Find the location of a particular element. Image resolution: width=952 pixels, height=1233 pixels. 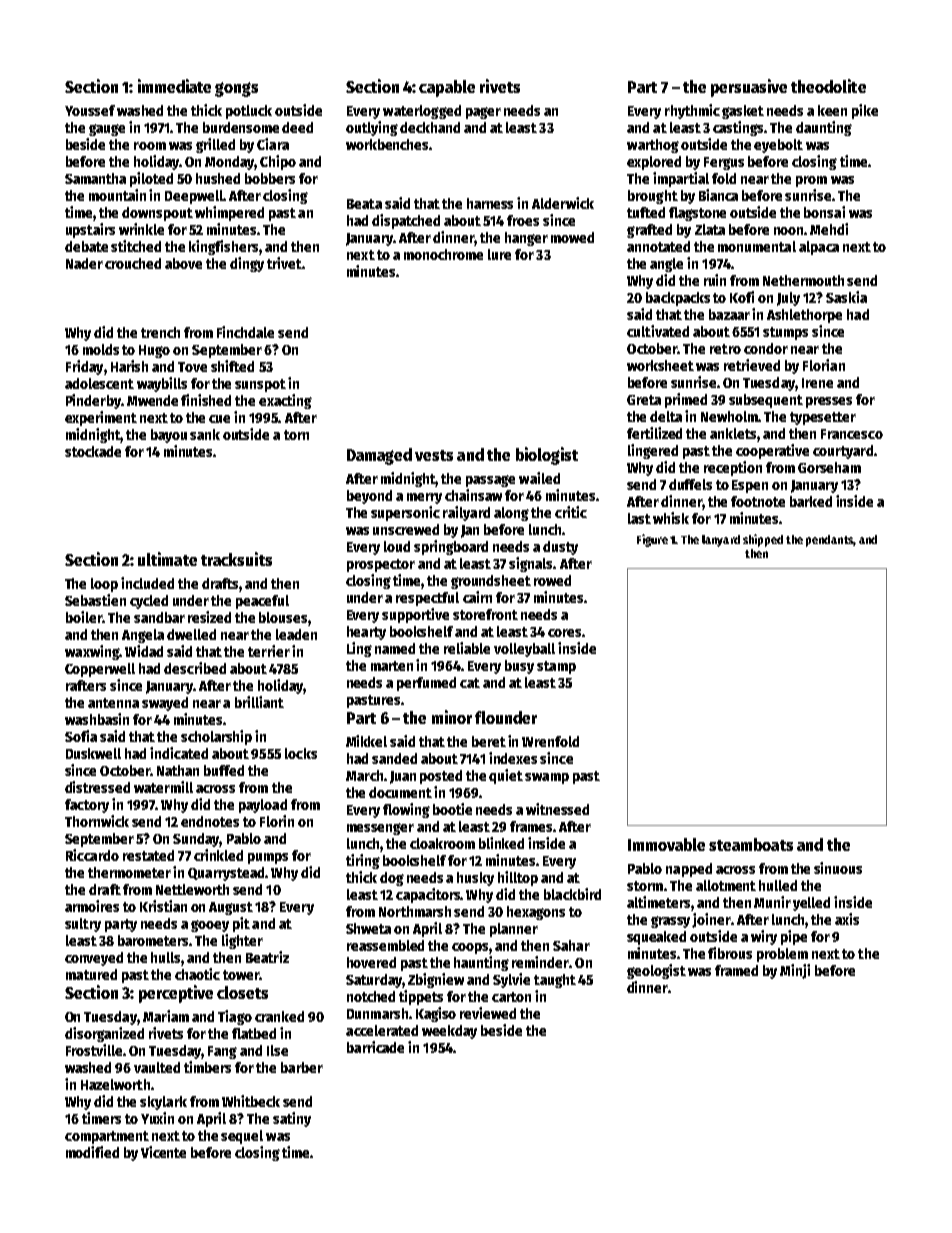

tracksuits is located at coordinates (236, 559).
